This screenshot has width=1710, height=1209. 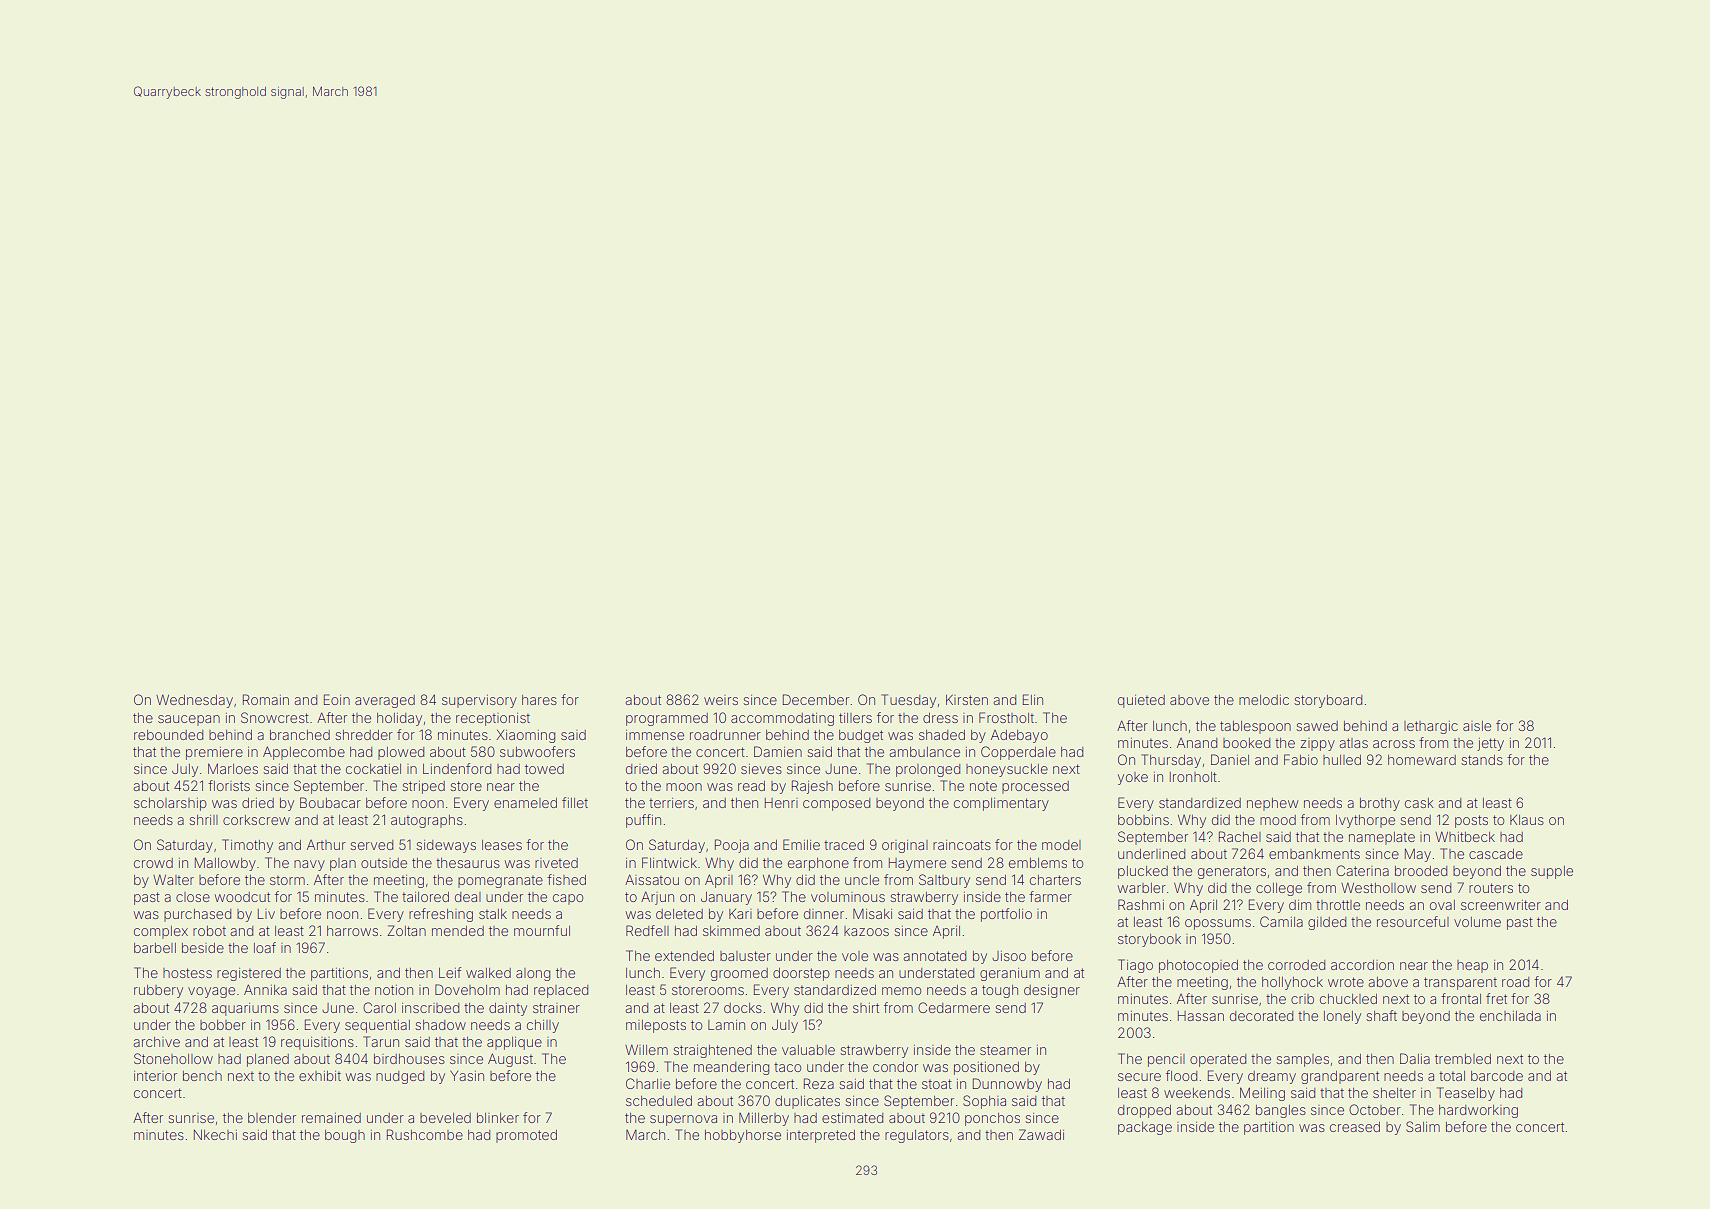 What do you see at coordinates (373, 769) in the screenshot?
I see `cockatiel` at bounding box center [373, 769].
